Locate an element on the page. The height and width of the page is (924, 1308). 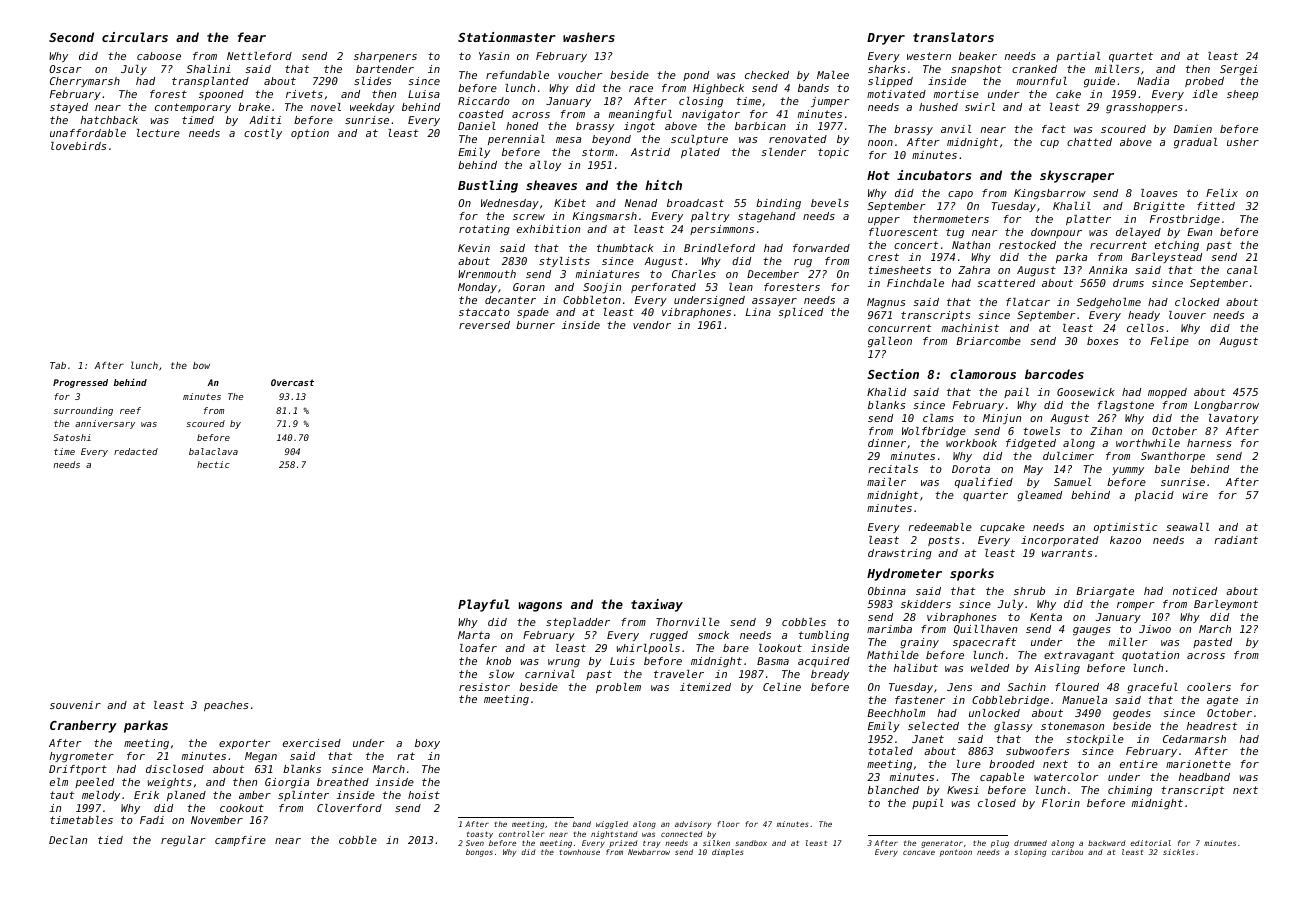
gradual is located at coordinates (1195, 143).
